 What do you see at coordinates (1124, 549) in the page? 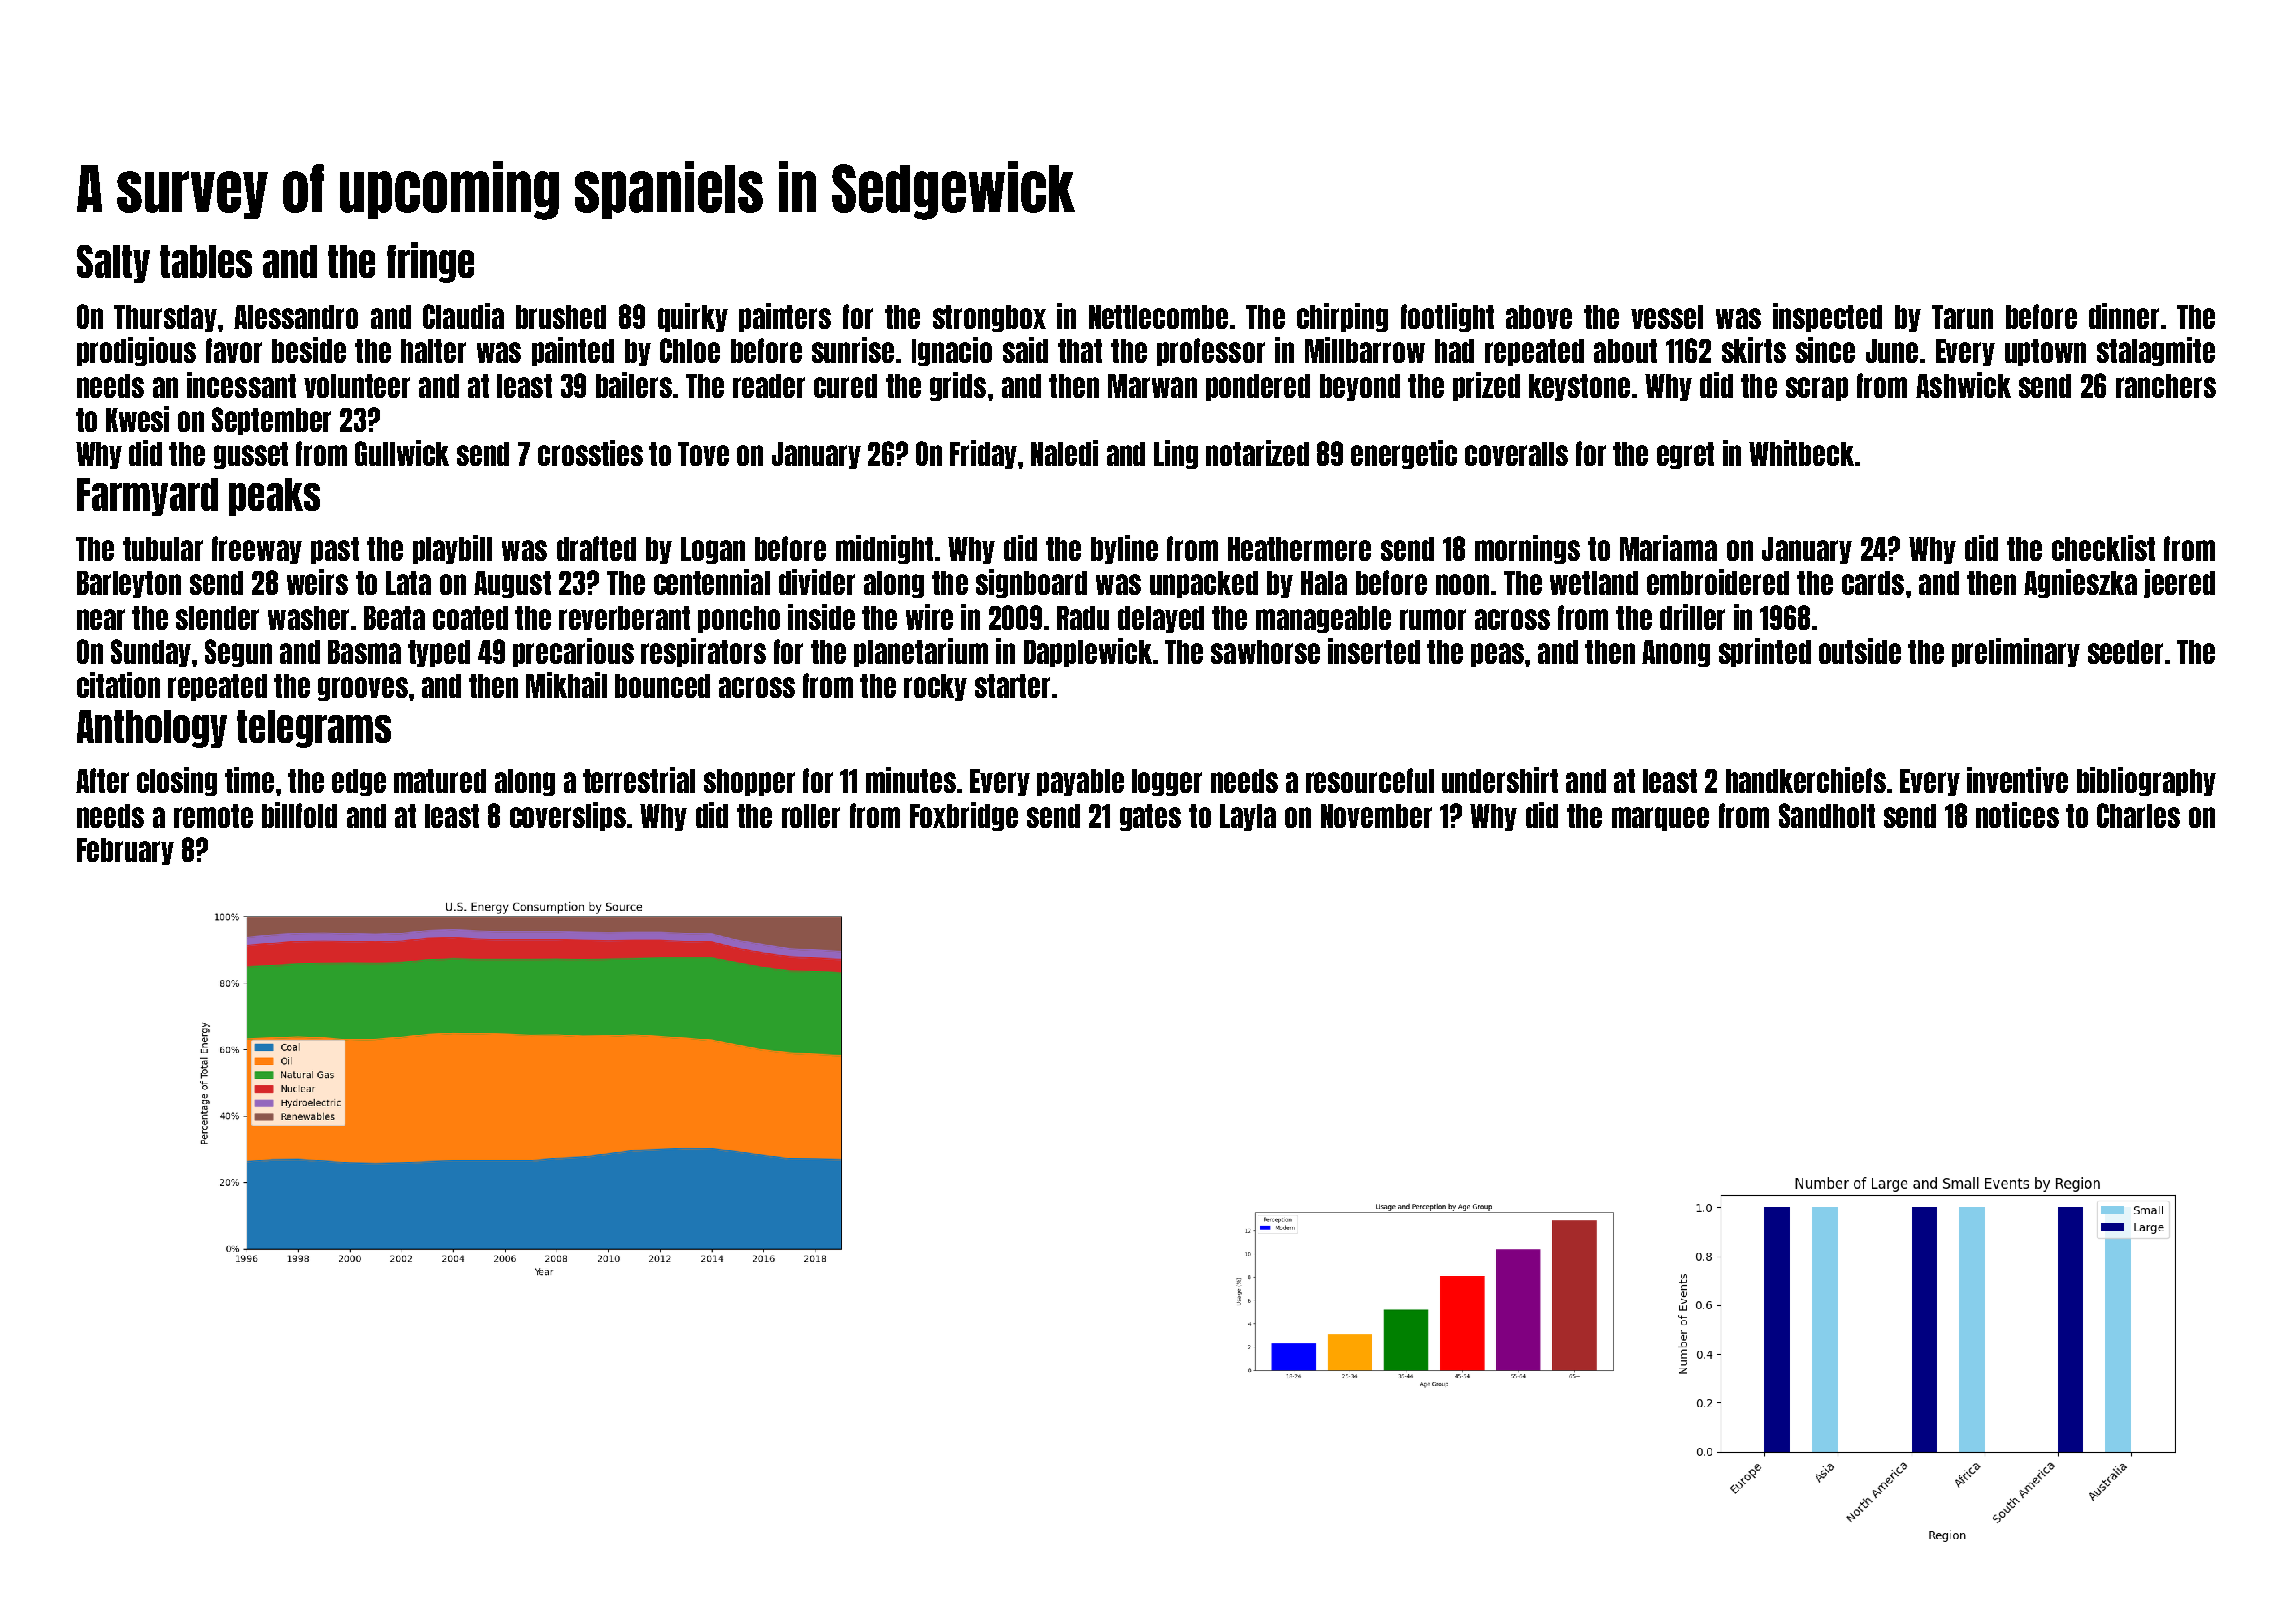
I see `byline` at bounding box center [1124, 549].
